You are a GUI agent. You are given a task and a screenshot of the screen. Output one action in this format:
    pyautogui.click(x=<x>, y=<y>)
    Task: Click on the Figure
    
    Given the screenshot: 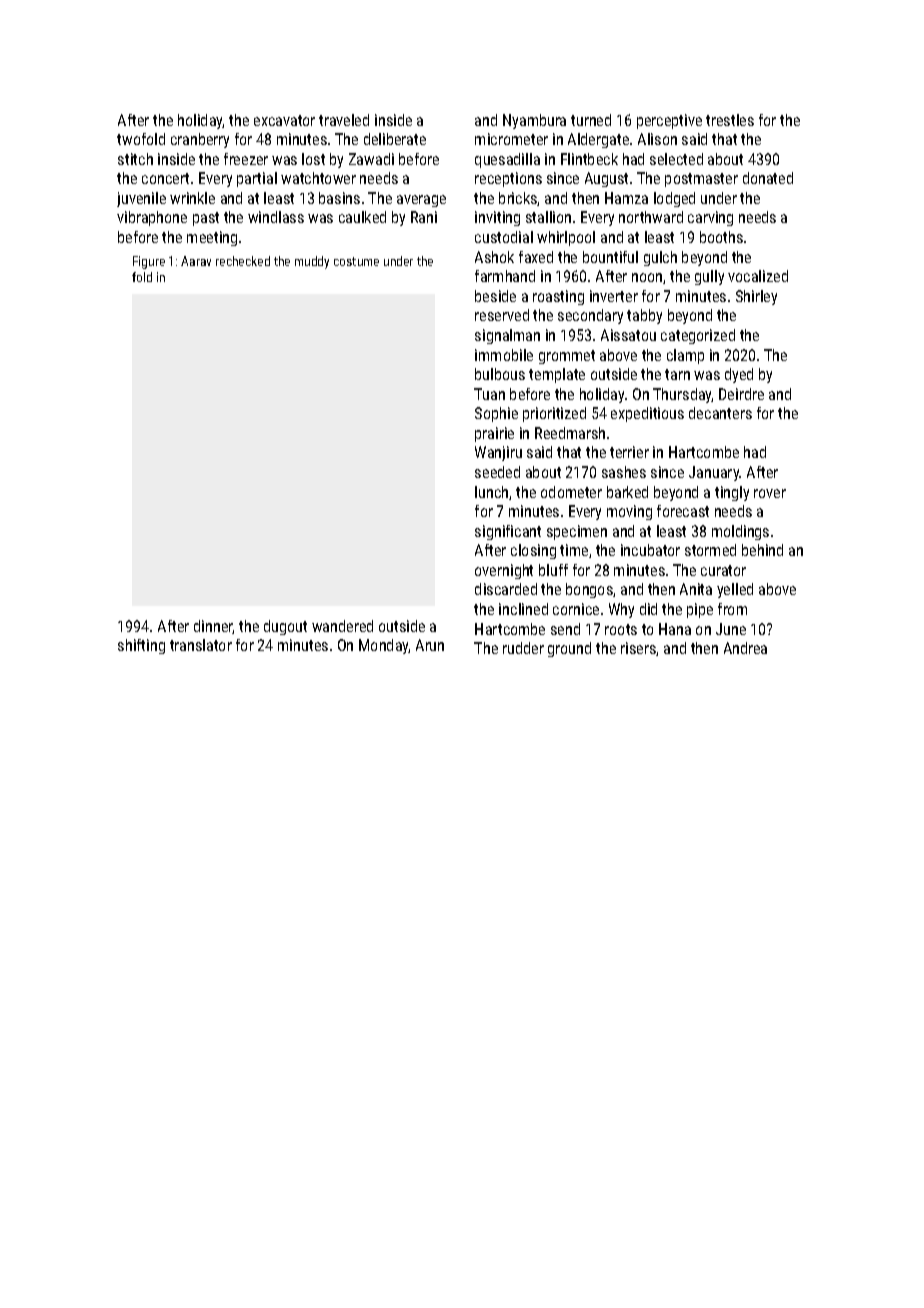 What is the action you would take?
    pyautogui.click(x=149, y=262)
